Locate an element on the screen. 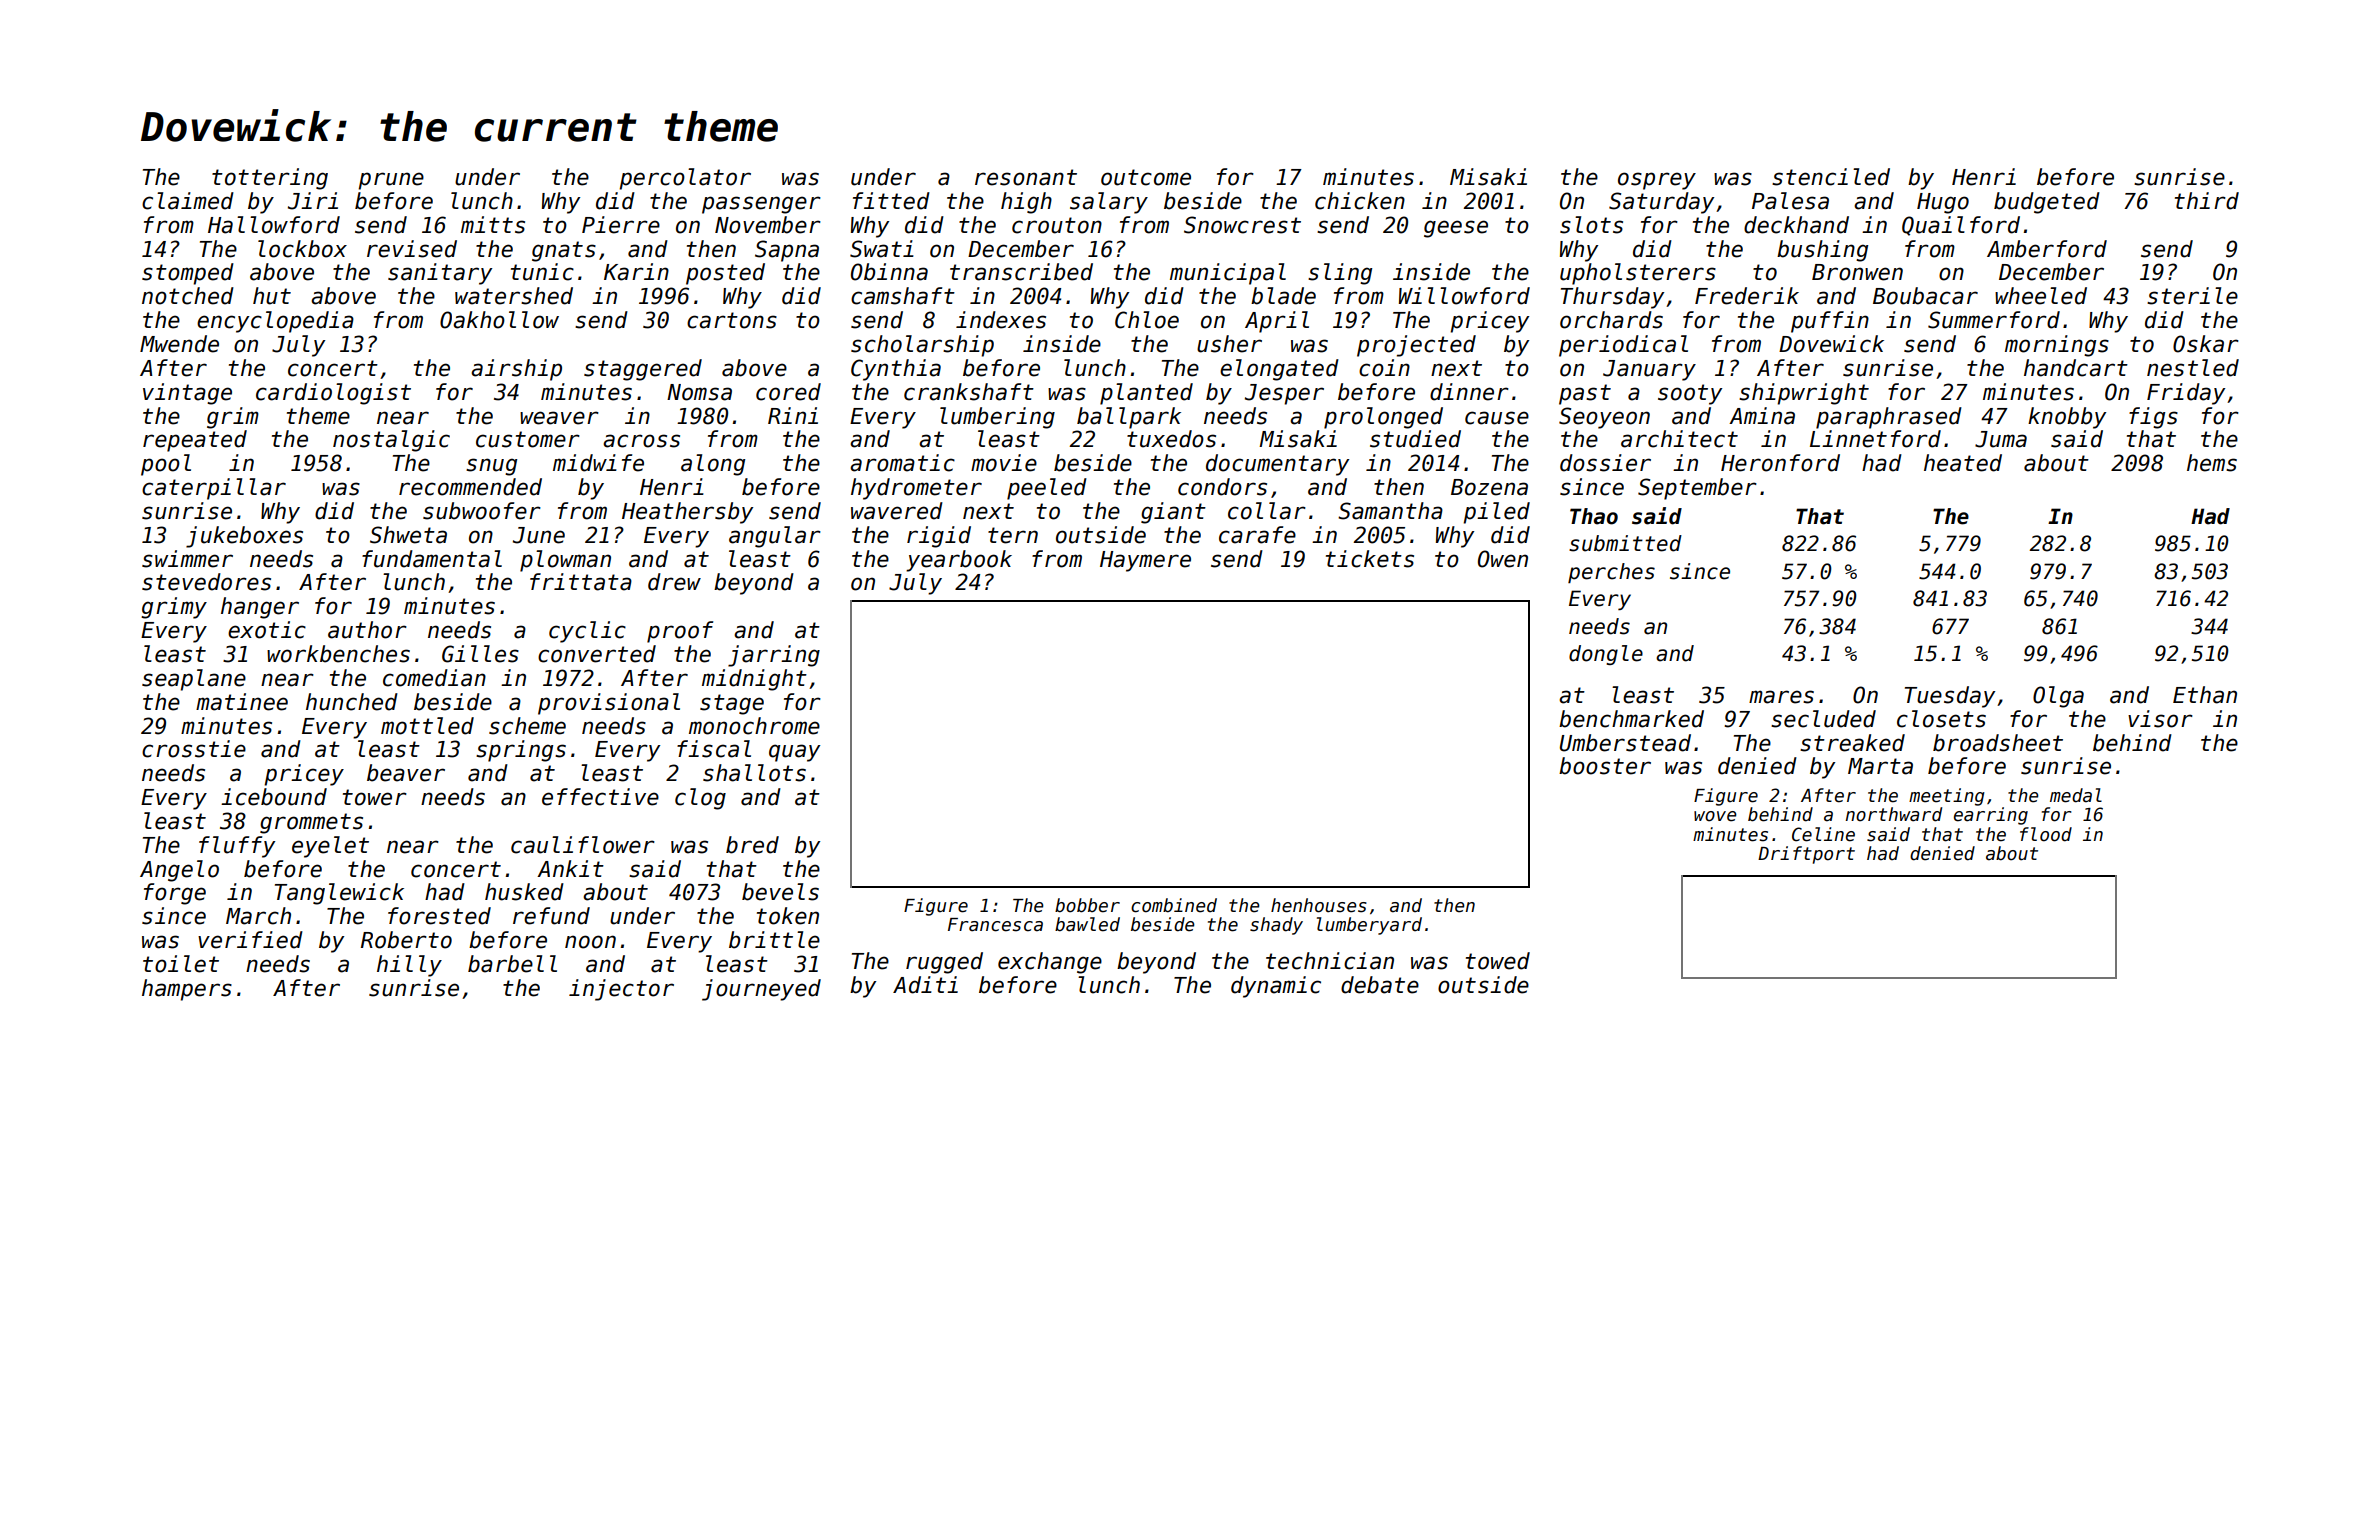  along is located at coordinates (713, 465).
